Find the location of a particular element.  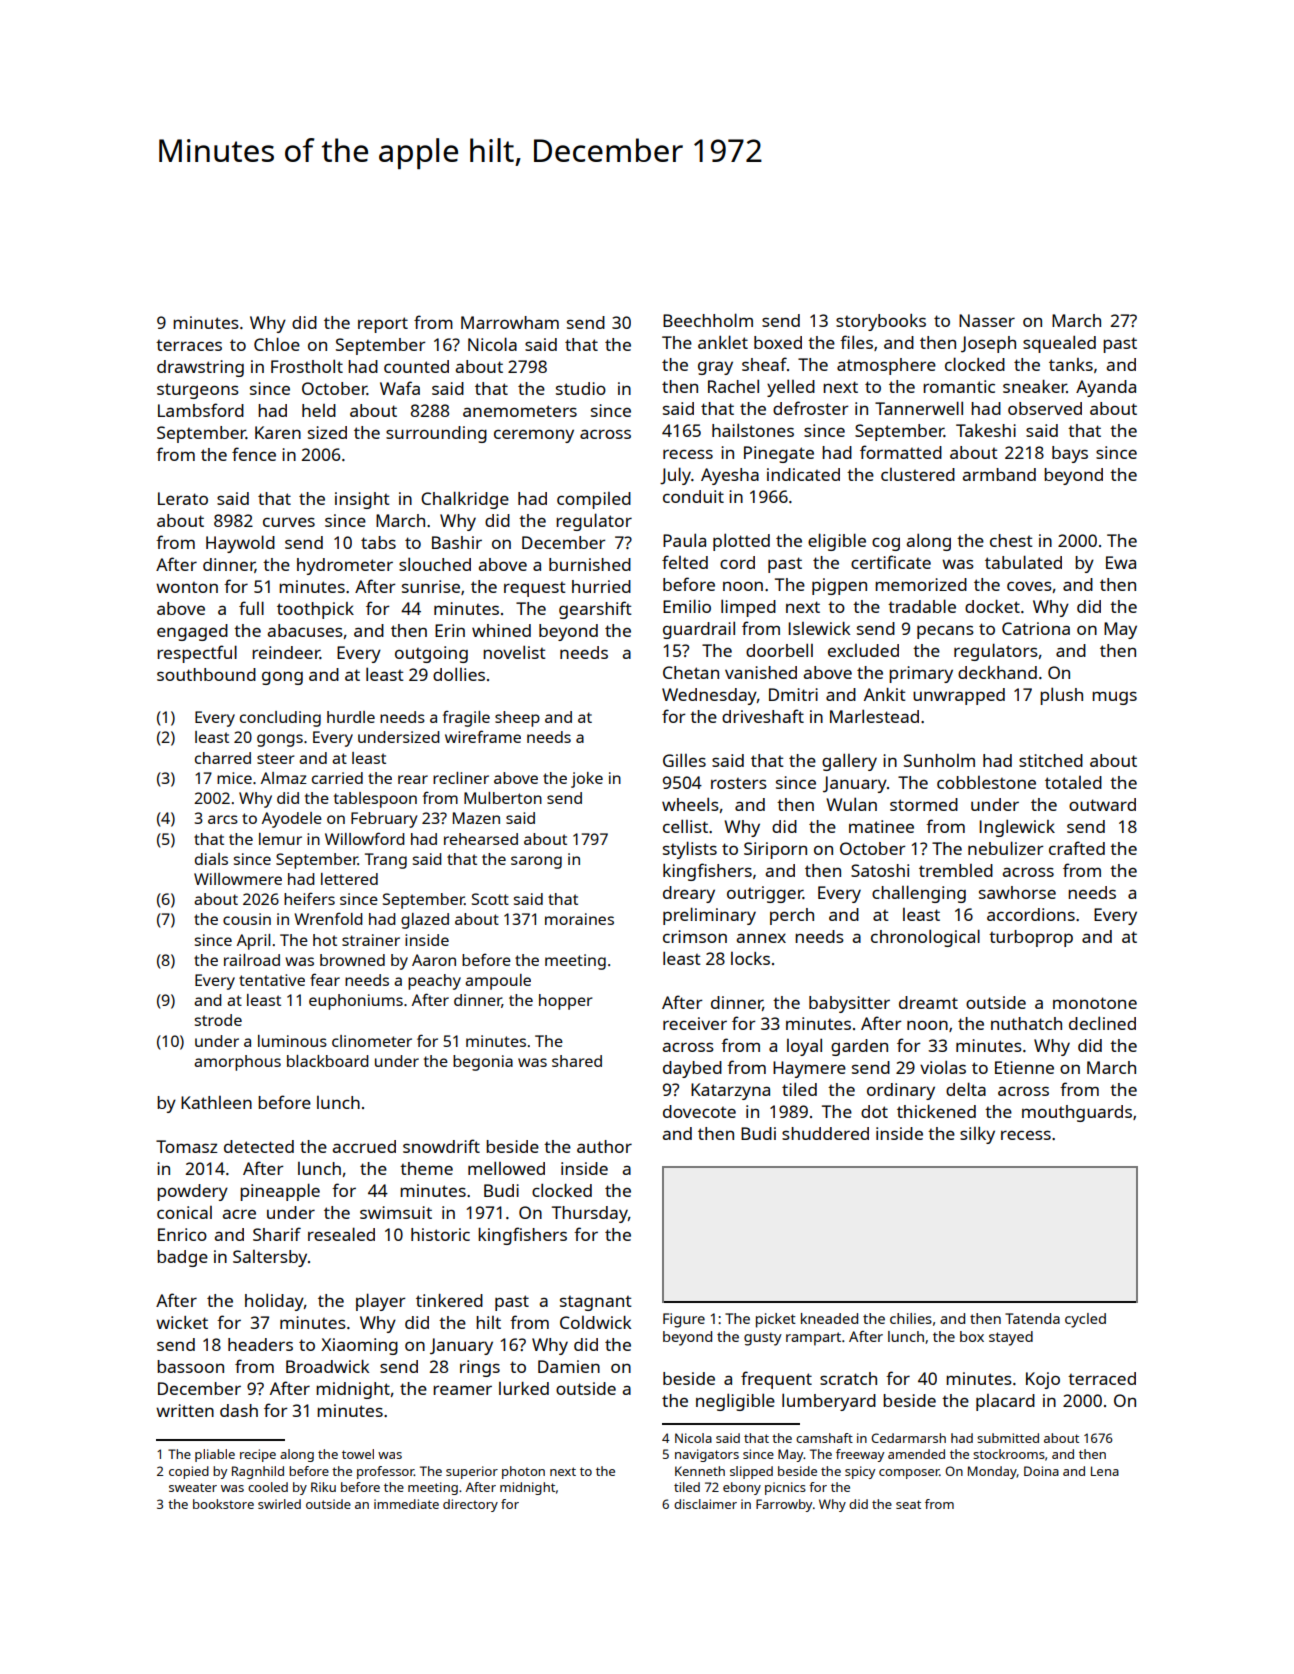

towel is located at coordinates (358, 1454).
